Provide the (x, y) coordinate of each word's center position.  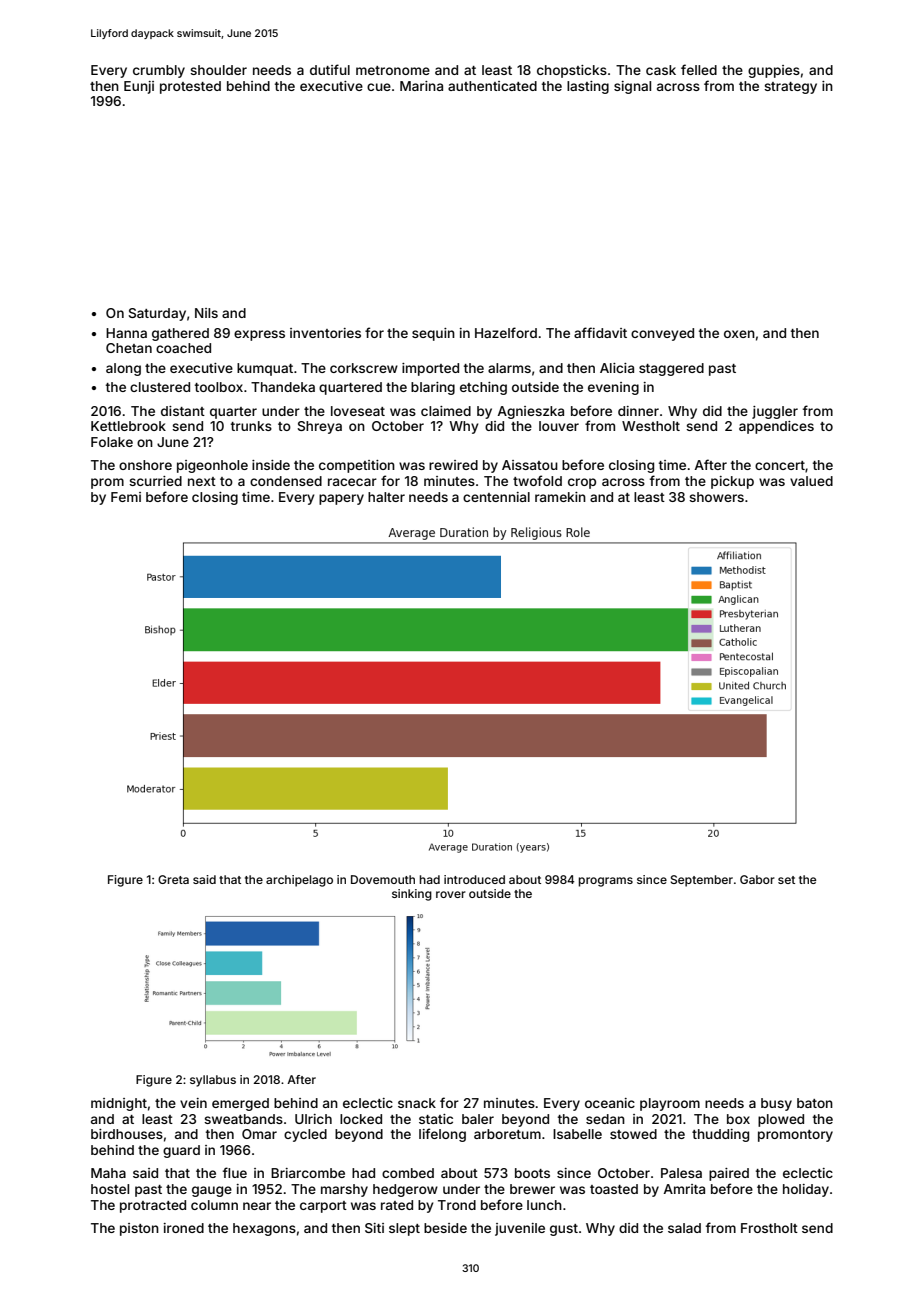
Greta (173, 879)
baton (815, 1103)
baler (478, 1119)
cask (661, 70)
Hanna (126, 333)
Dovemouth (383, 879)
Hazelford (506, 332)
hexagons (264, 1229)
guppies (774, 71)
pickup (732, 482)
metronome (393, 70)
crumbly (159, 71)
